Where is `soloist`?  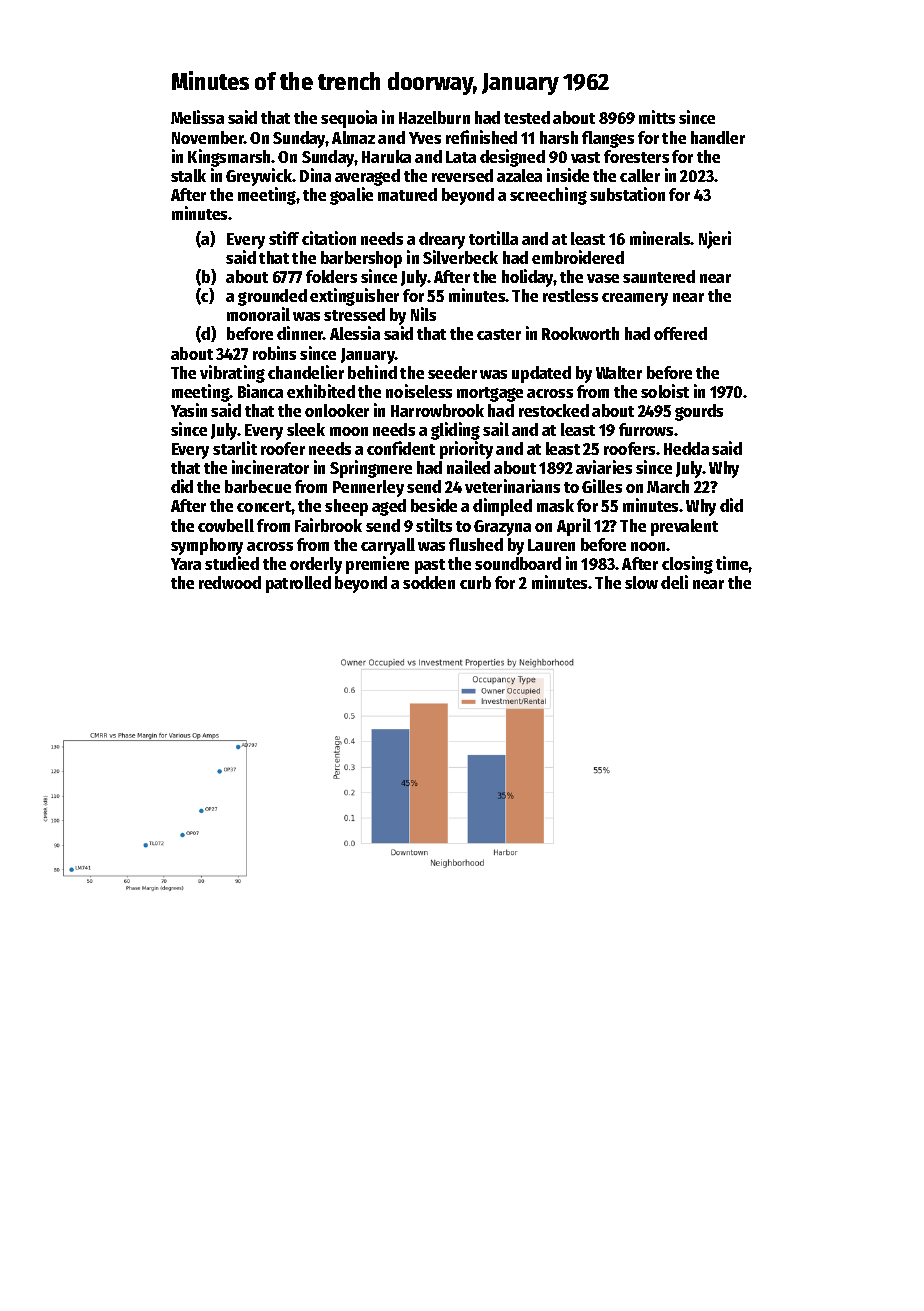 soloist is located at coordinates (665, 391).
